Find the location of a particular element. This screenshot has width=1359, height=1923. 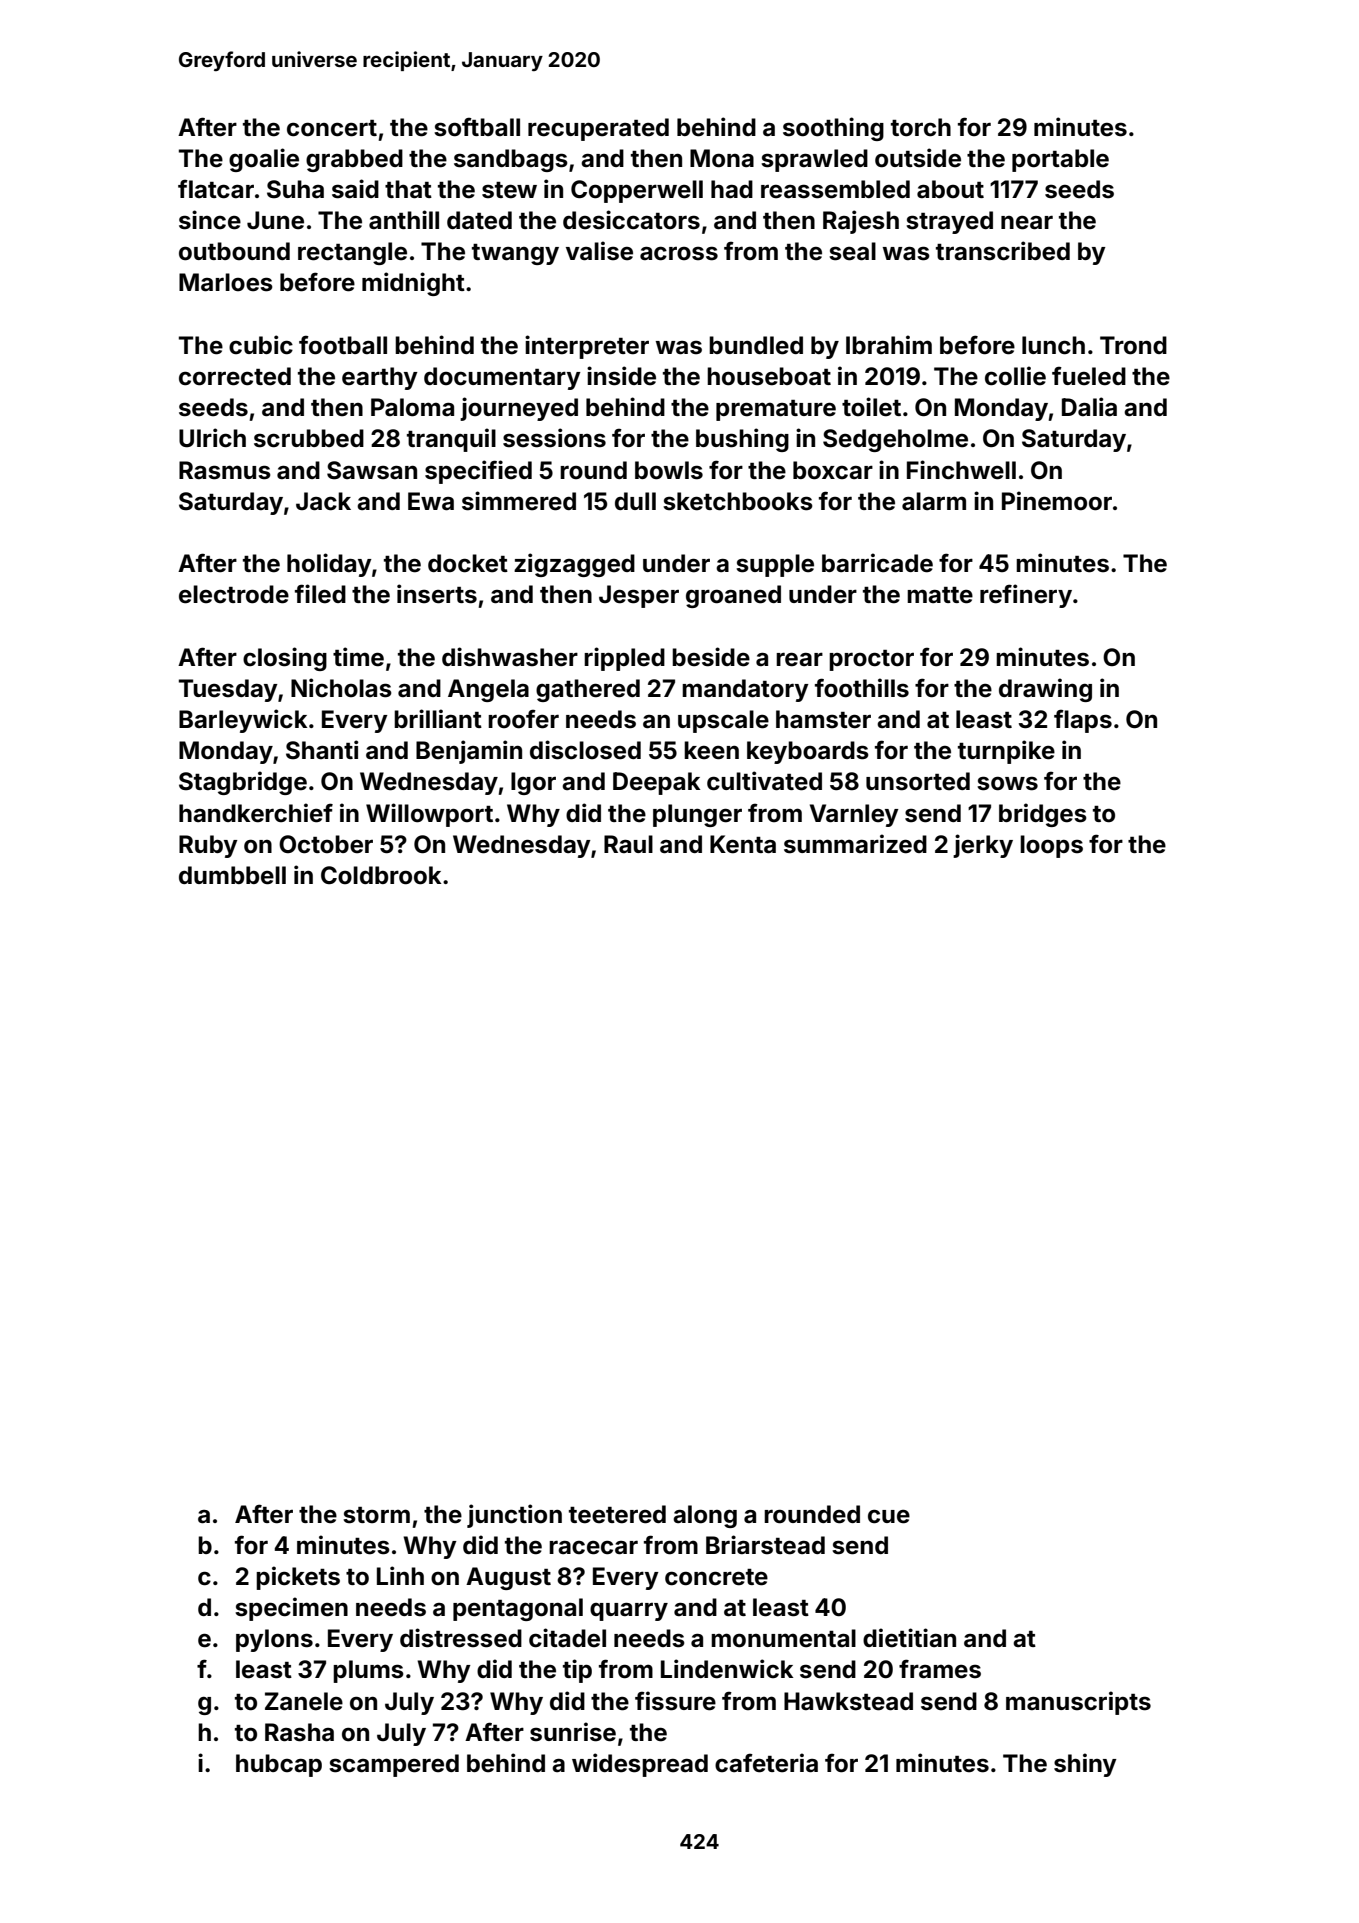

hubcap is located at coordinates (279, 1765).
